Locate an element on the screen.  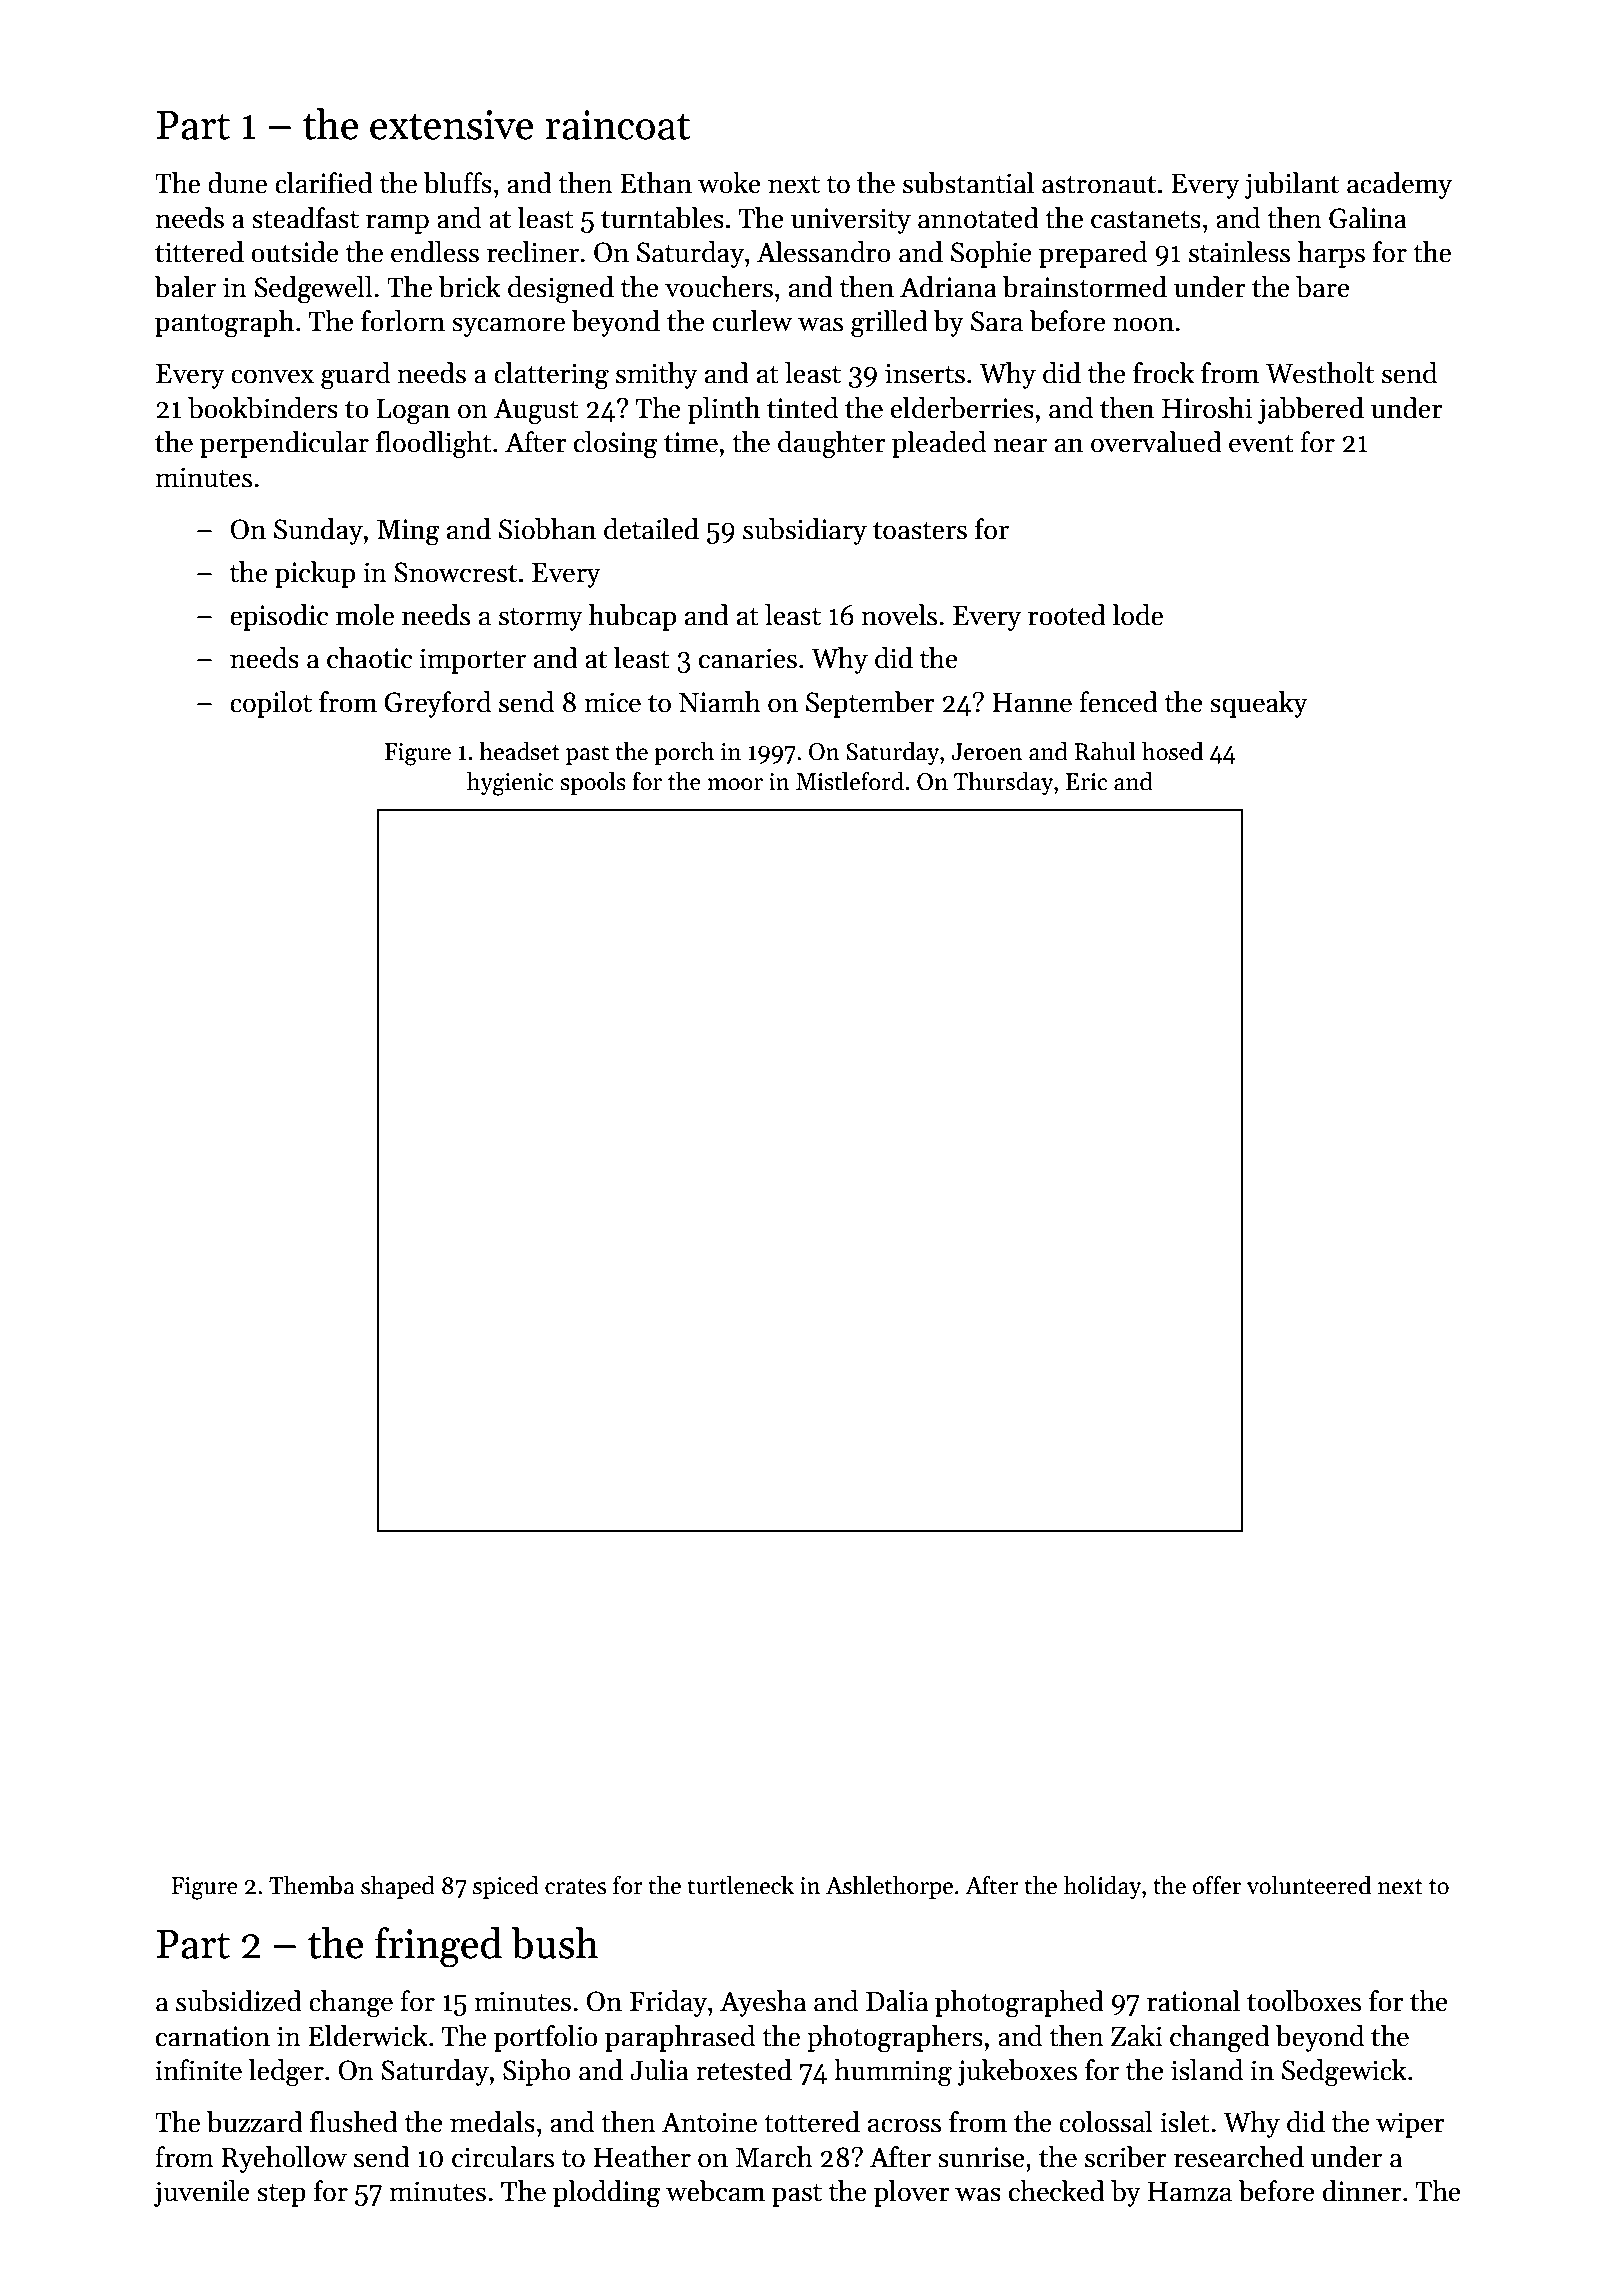
spiced is located at coordinates (506, 1887).
